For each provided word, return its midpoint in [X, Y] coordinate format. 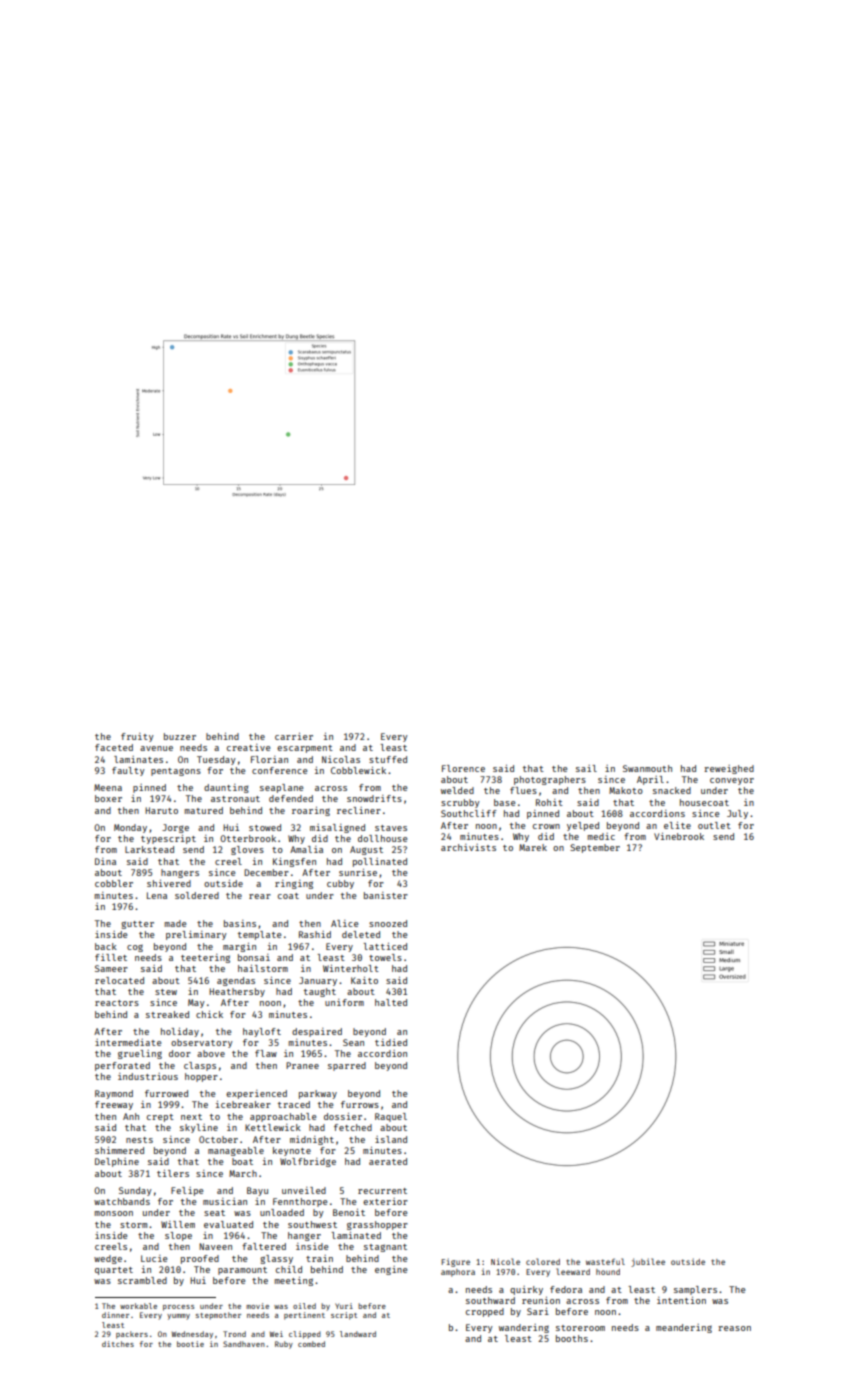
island [391, 1139]
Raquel [391, 1117]
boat [242, 1161]
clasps [200, 1066]
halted [391, 1002]
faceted [114, 747]
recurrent [382, 1191]
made [175, 923]
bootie [190, 1344]
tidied [391, 1042]
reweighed [729, 769]
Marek [533, 847]
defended [291, 798]
